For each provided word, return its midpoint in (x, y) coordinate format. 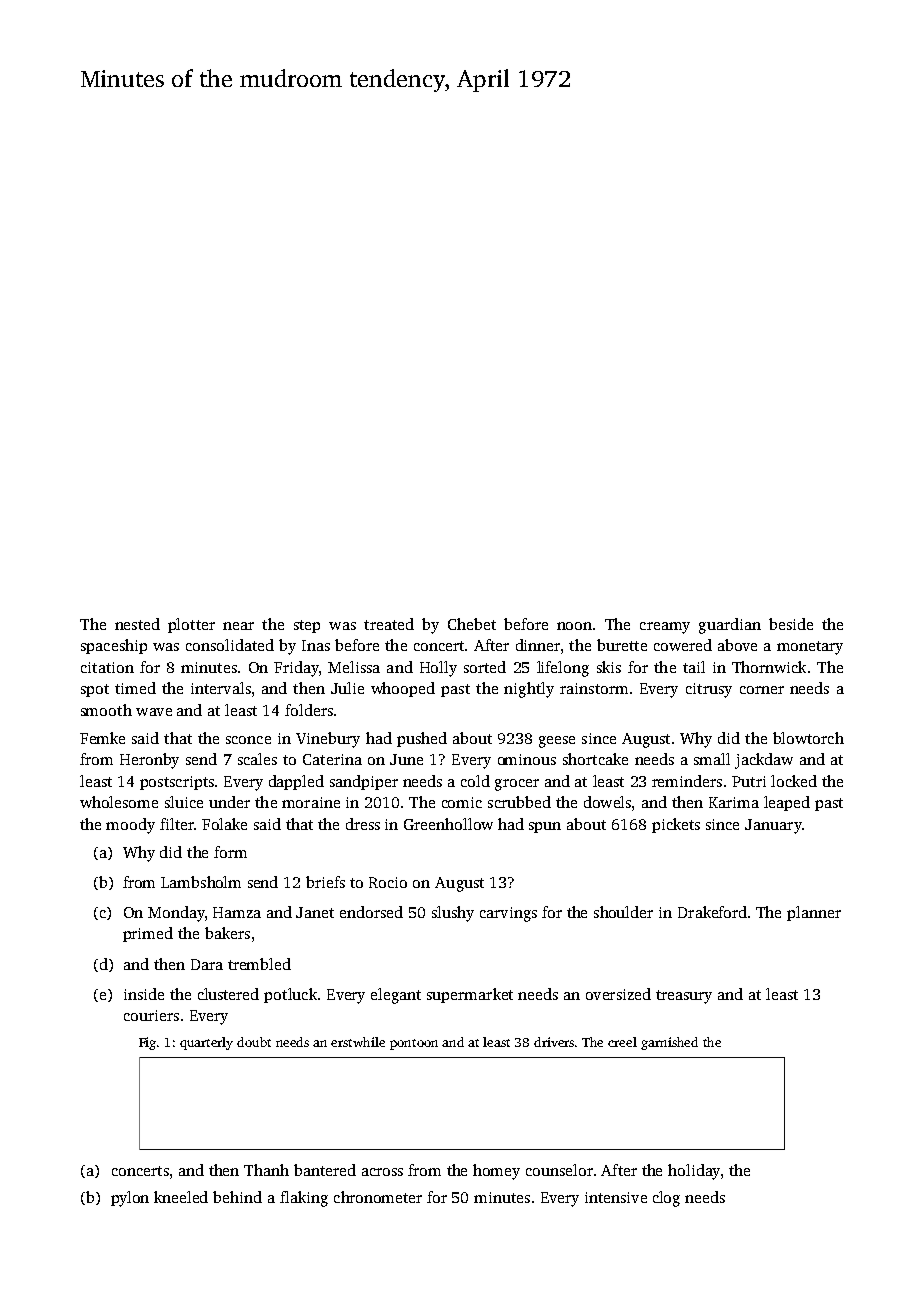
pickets (676, 825)
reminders (687, 781)
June (406, 759)
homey (496, 1172)
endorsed (371, 912)
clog (666, 1199)
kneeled (181, 1197)
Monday (176, 914)
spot (95, 690)
